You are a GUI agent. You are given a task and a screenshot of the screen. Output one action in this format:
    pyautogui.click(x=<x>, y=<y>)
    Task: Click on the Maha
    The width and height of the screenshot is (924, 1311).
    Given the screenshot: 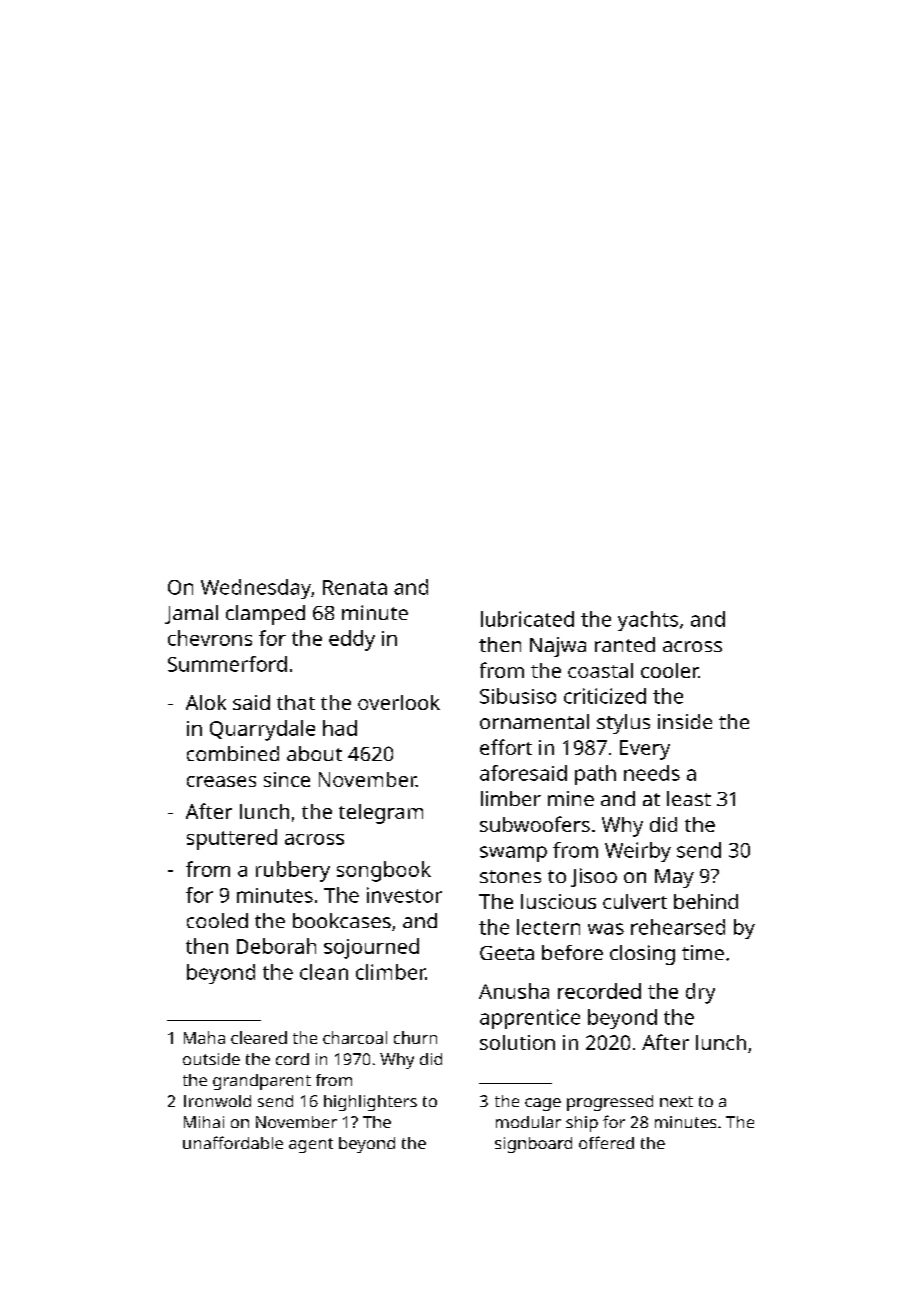 What is the action you would take?
    pyautogui.click(x=204, y=1037)
